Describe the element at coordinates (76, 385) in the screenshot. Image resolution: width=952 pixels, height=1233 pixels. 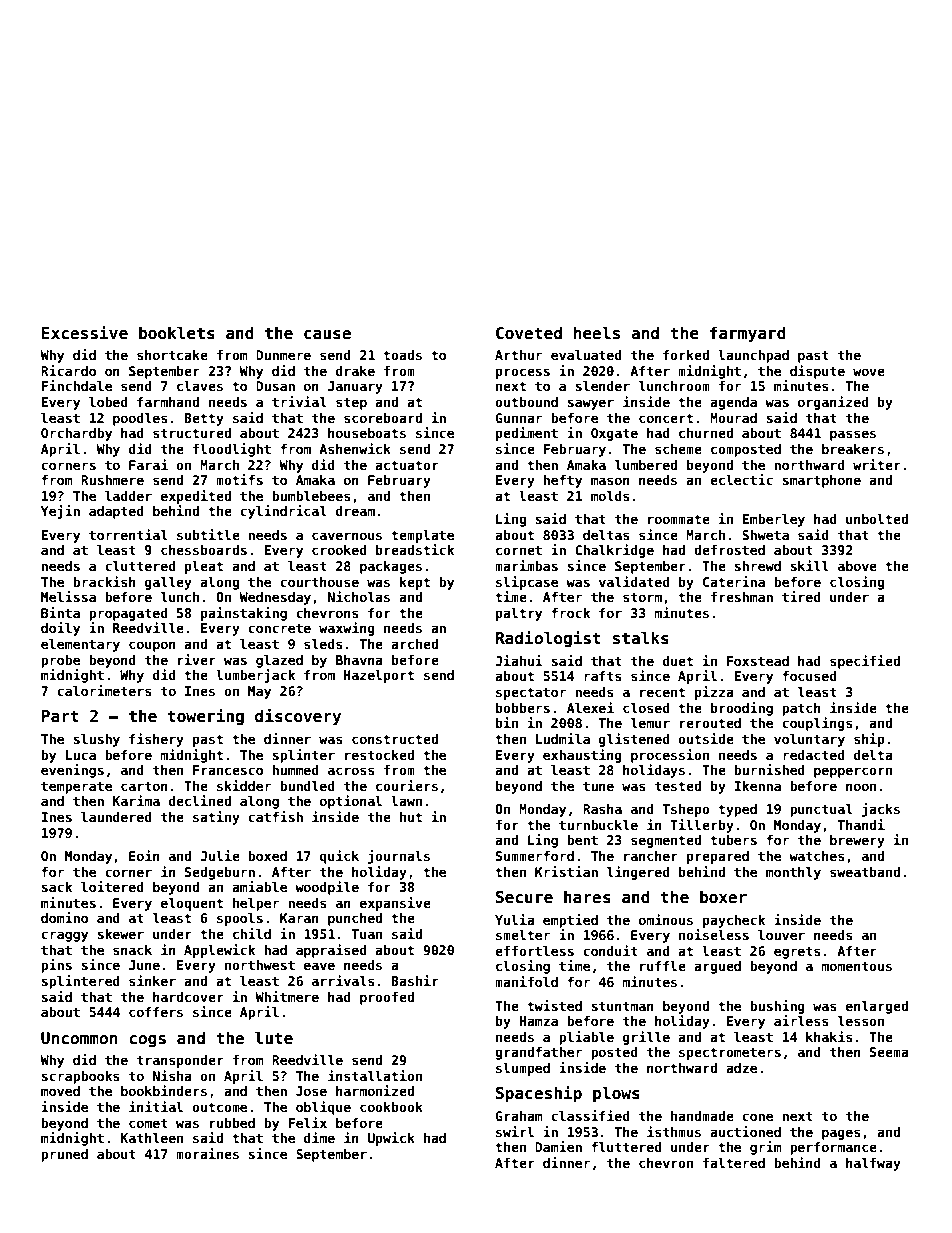
I see `Finchdale` at that location.
